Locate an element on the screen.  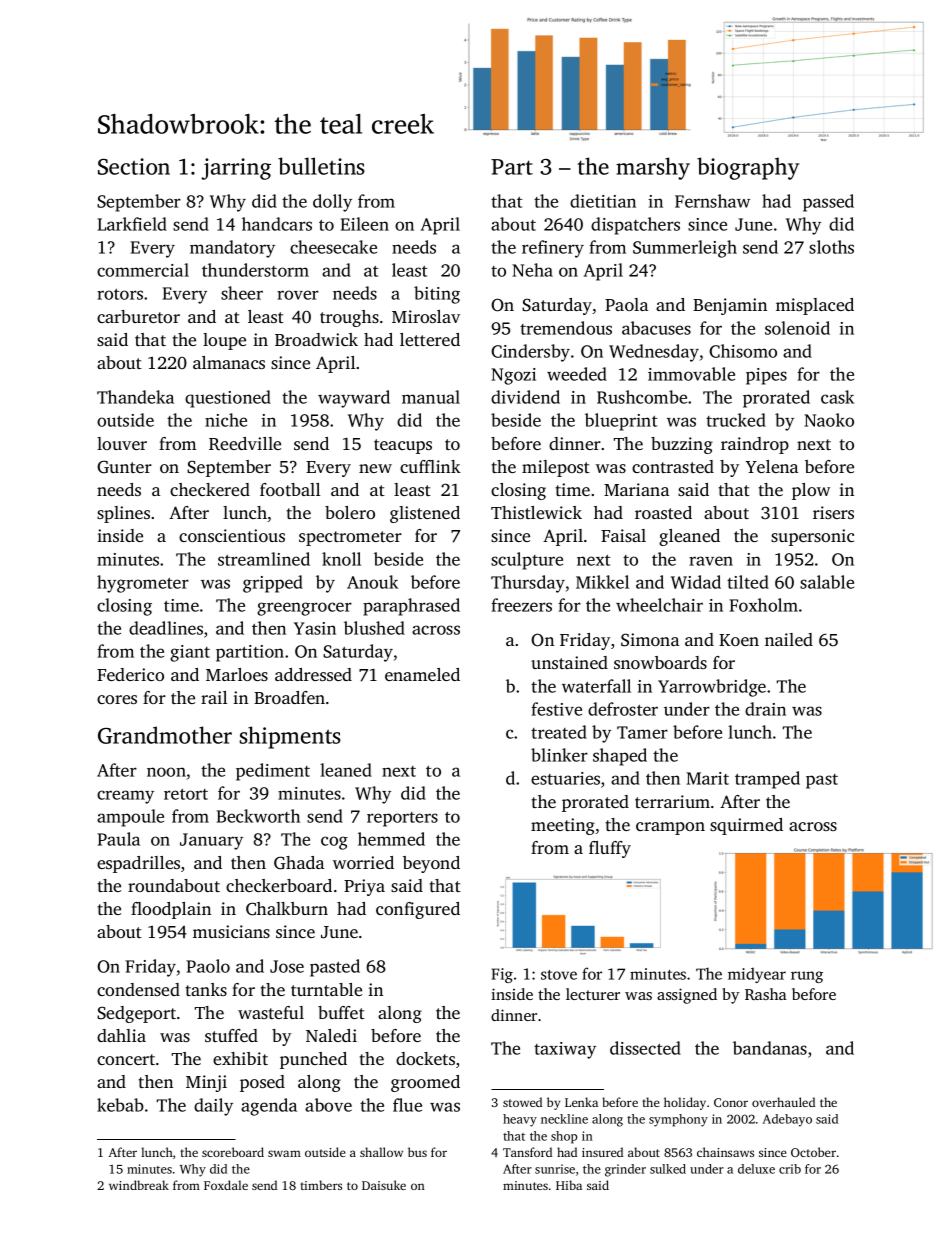
rung is located at coordinates (807, 977).
